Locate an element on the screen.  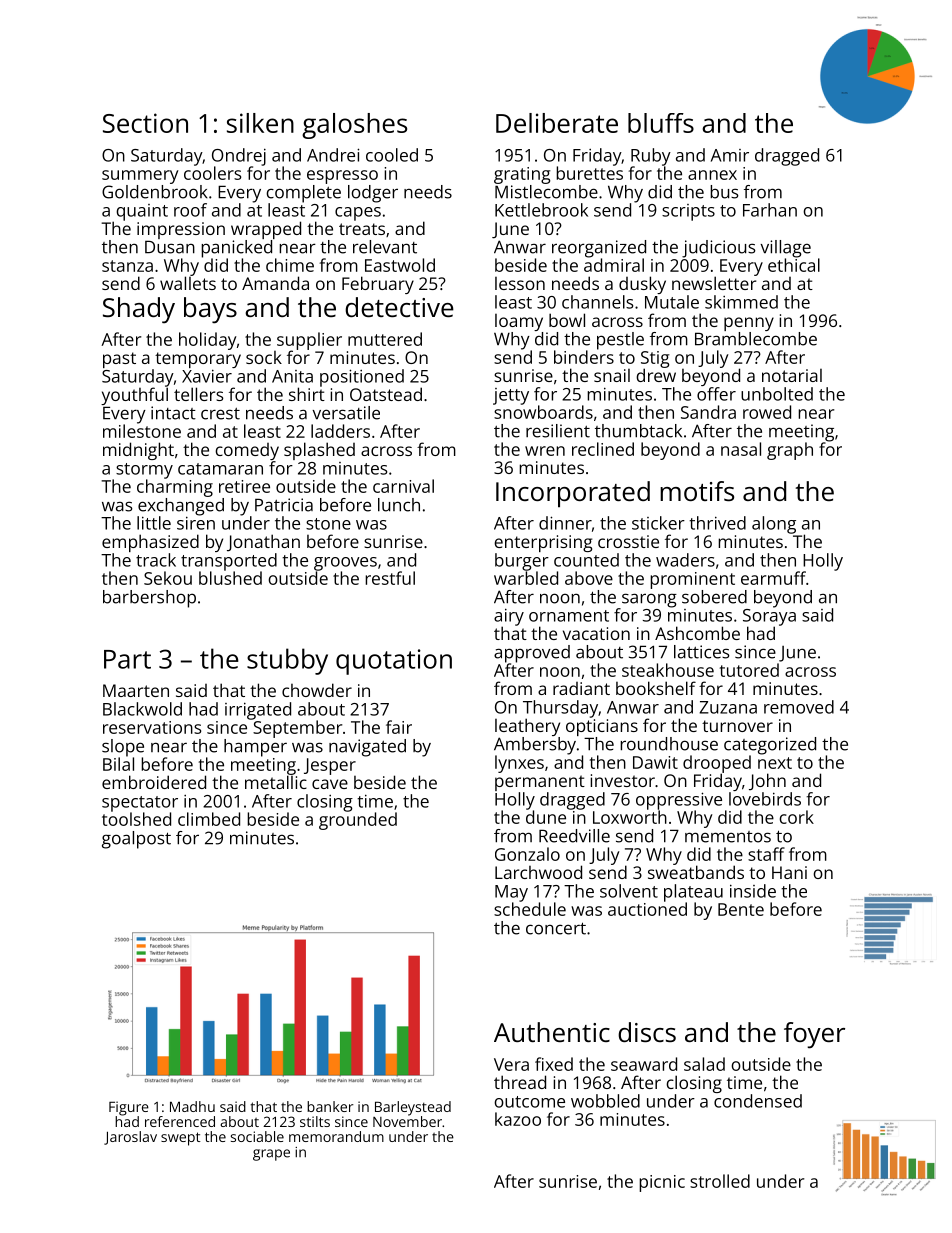
lunch is located at coordinates (399, 505).
